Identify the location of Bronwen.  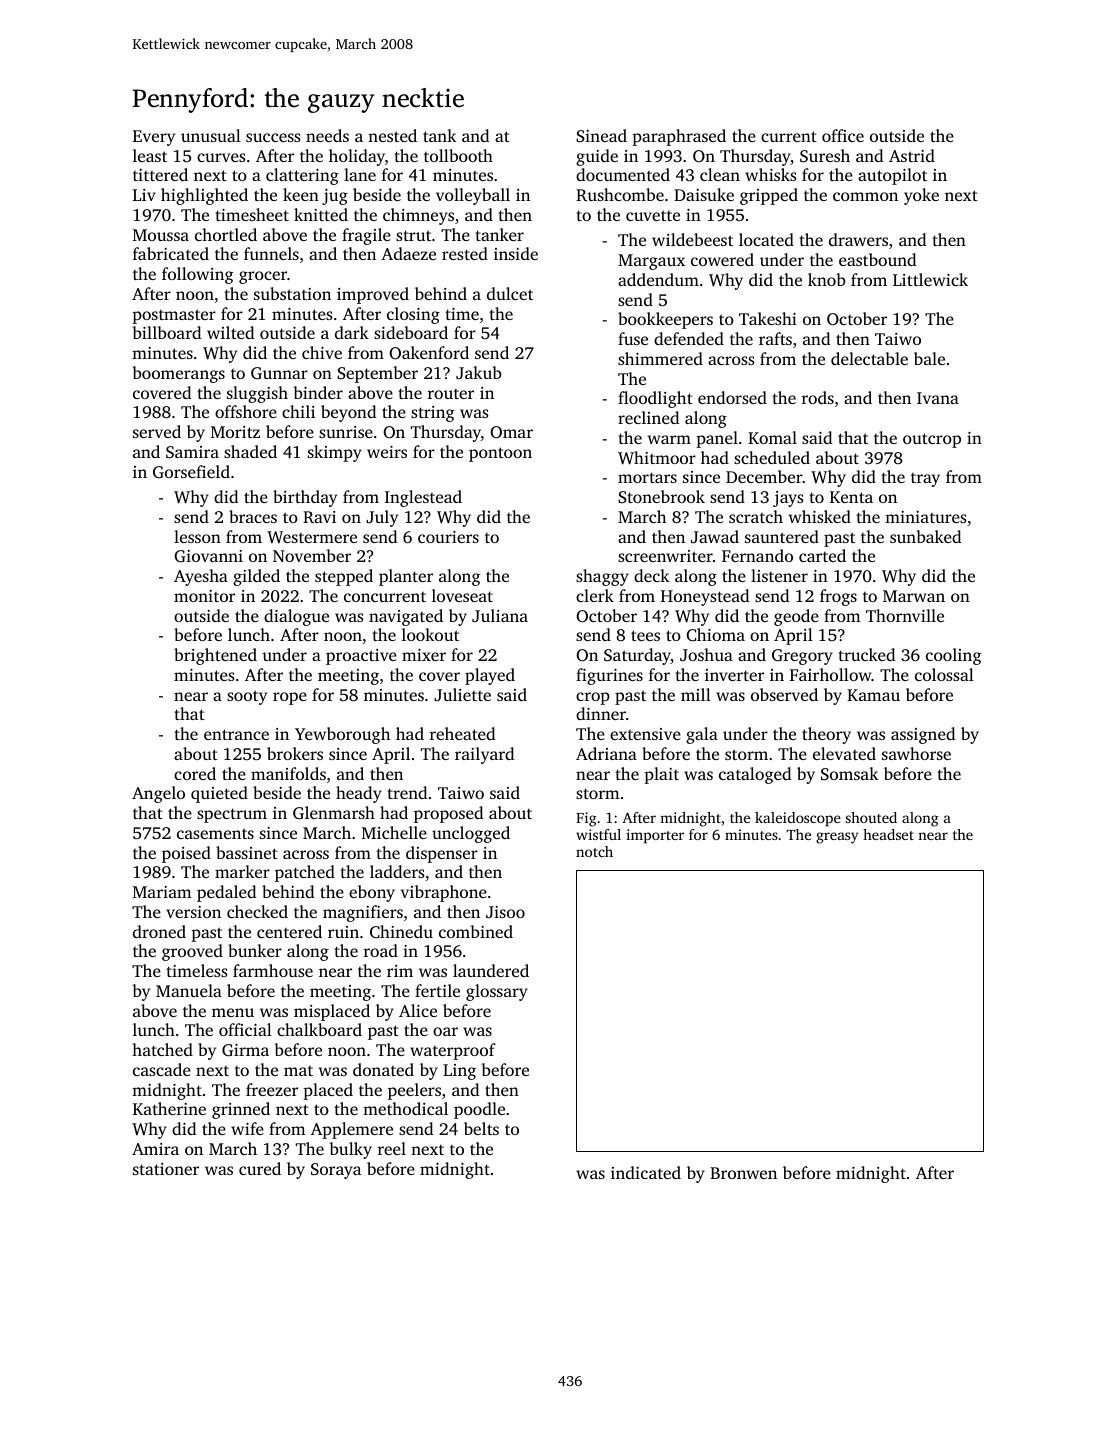
(743, 1173).
